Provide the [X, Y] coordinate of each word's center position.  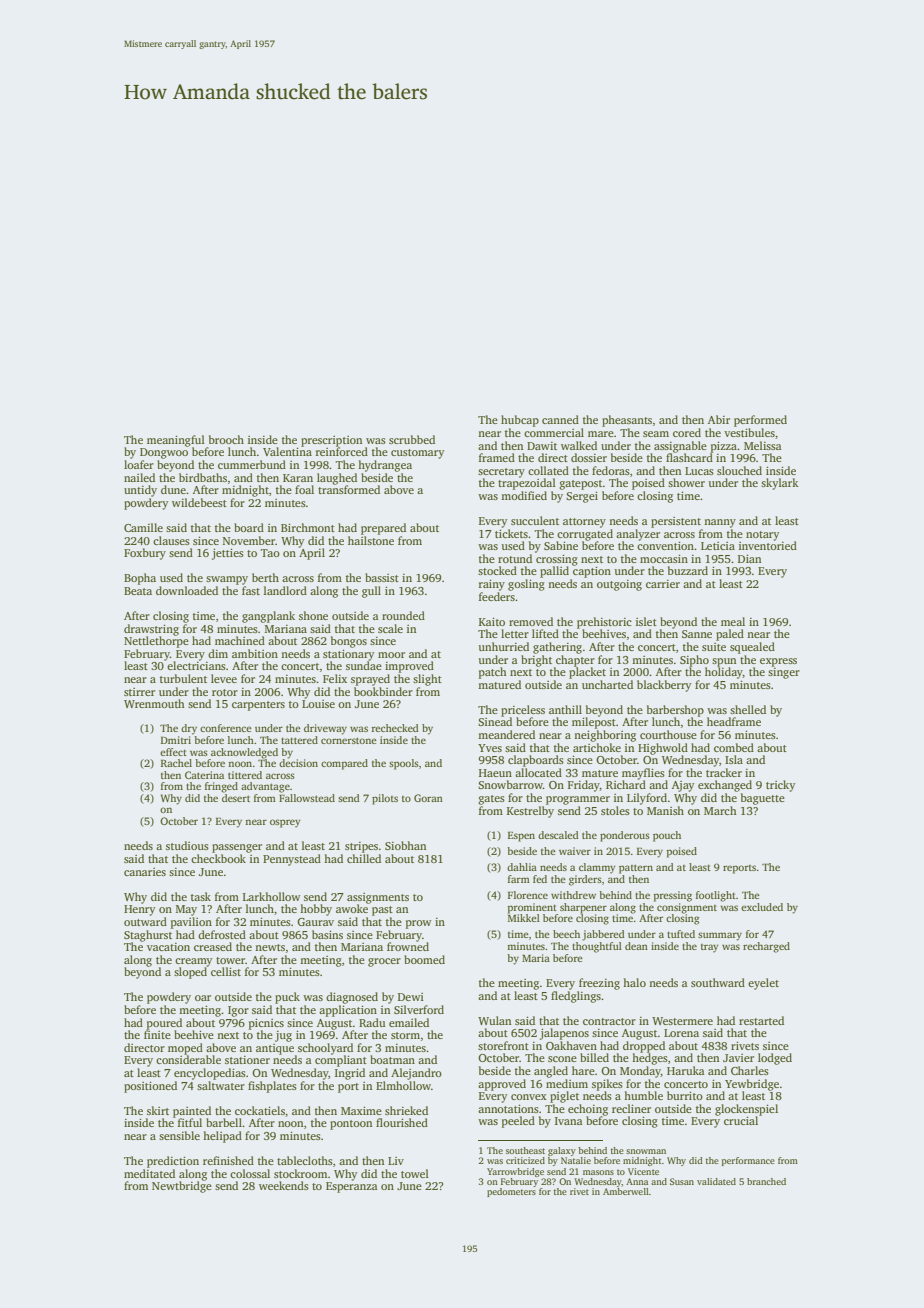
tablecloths [305, 1160]
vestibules [749, 432]
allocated [538, 772]
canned [560, 419]
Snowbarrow [510, 784]
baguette [763, 799]
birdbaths [203, 477]
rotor [225, 692]
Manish [665, 810]
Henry [139, 910]
